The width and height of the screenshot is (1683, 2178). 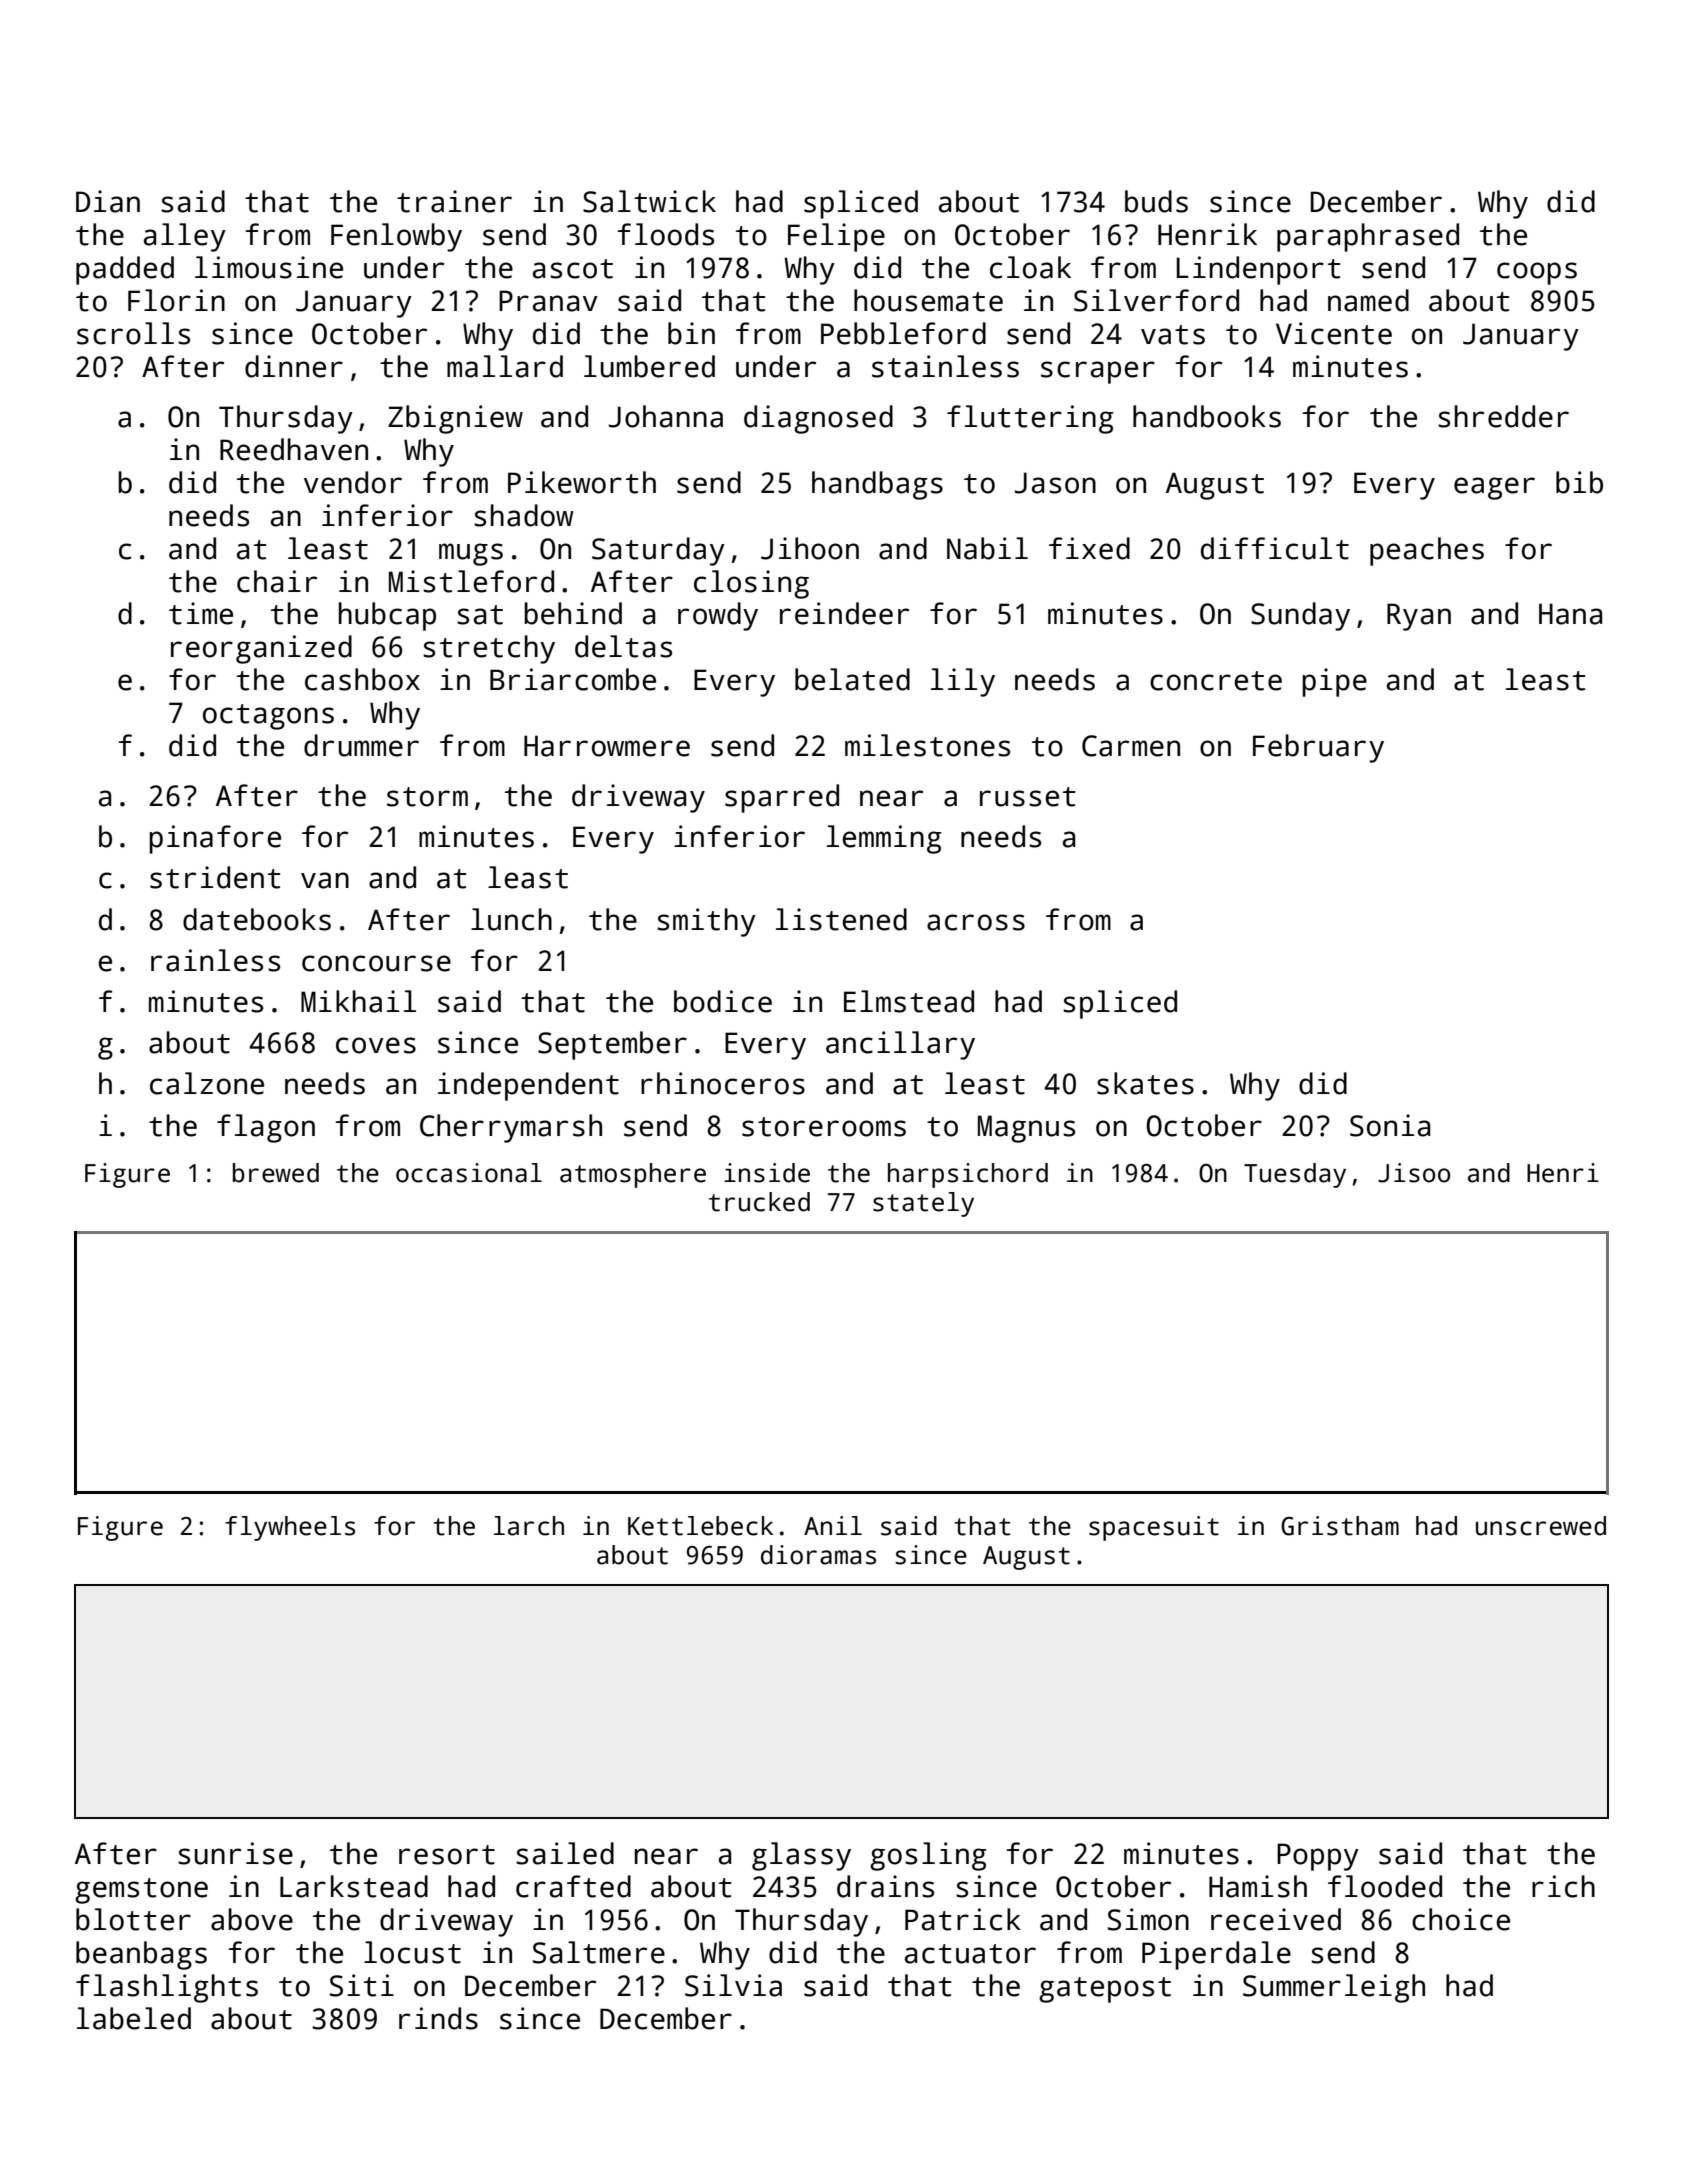 I want to click on gatepost, so click(x=1105, y=1990).
